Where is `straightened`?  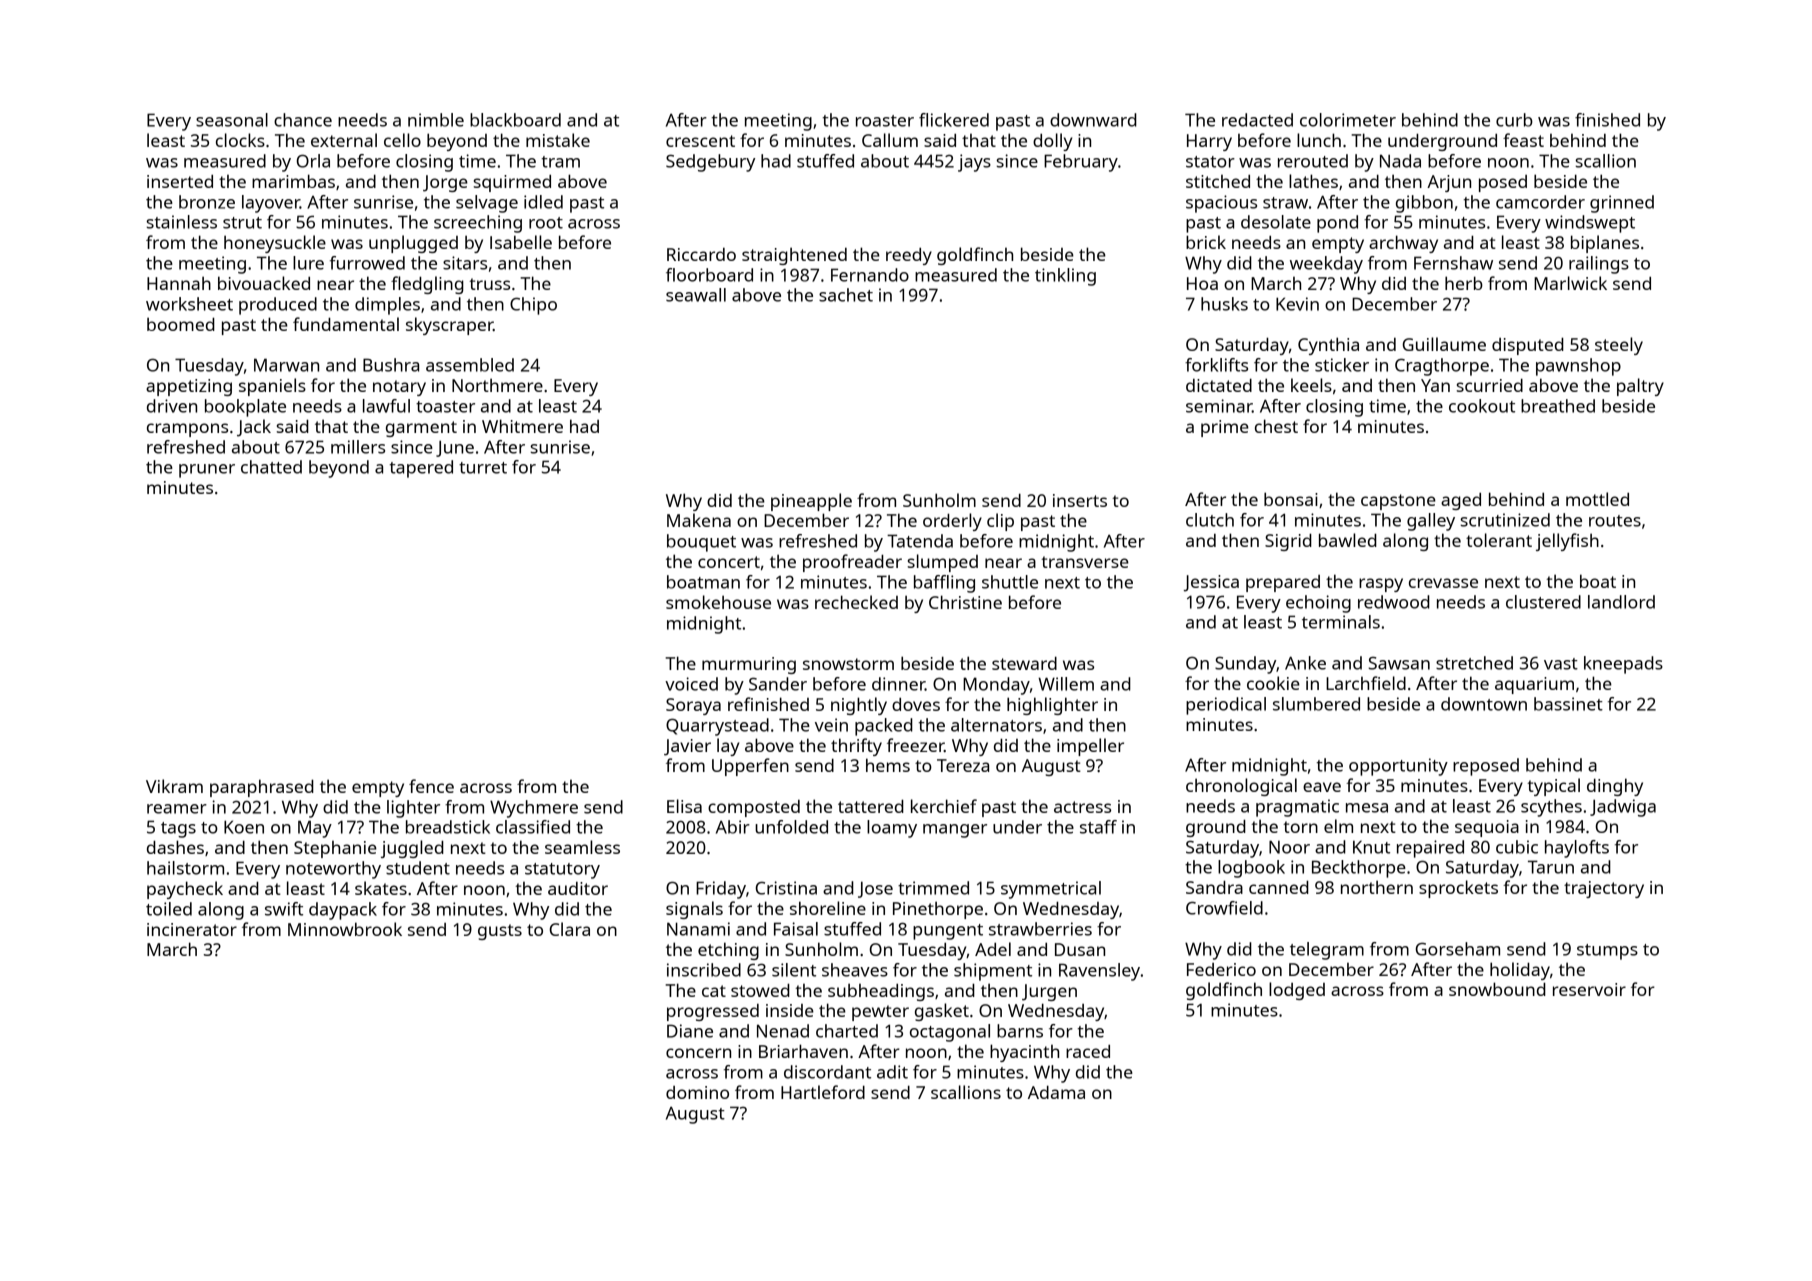
straightened is located at coordinates (794, 256).
